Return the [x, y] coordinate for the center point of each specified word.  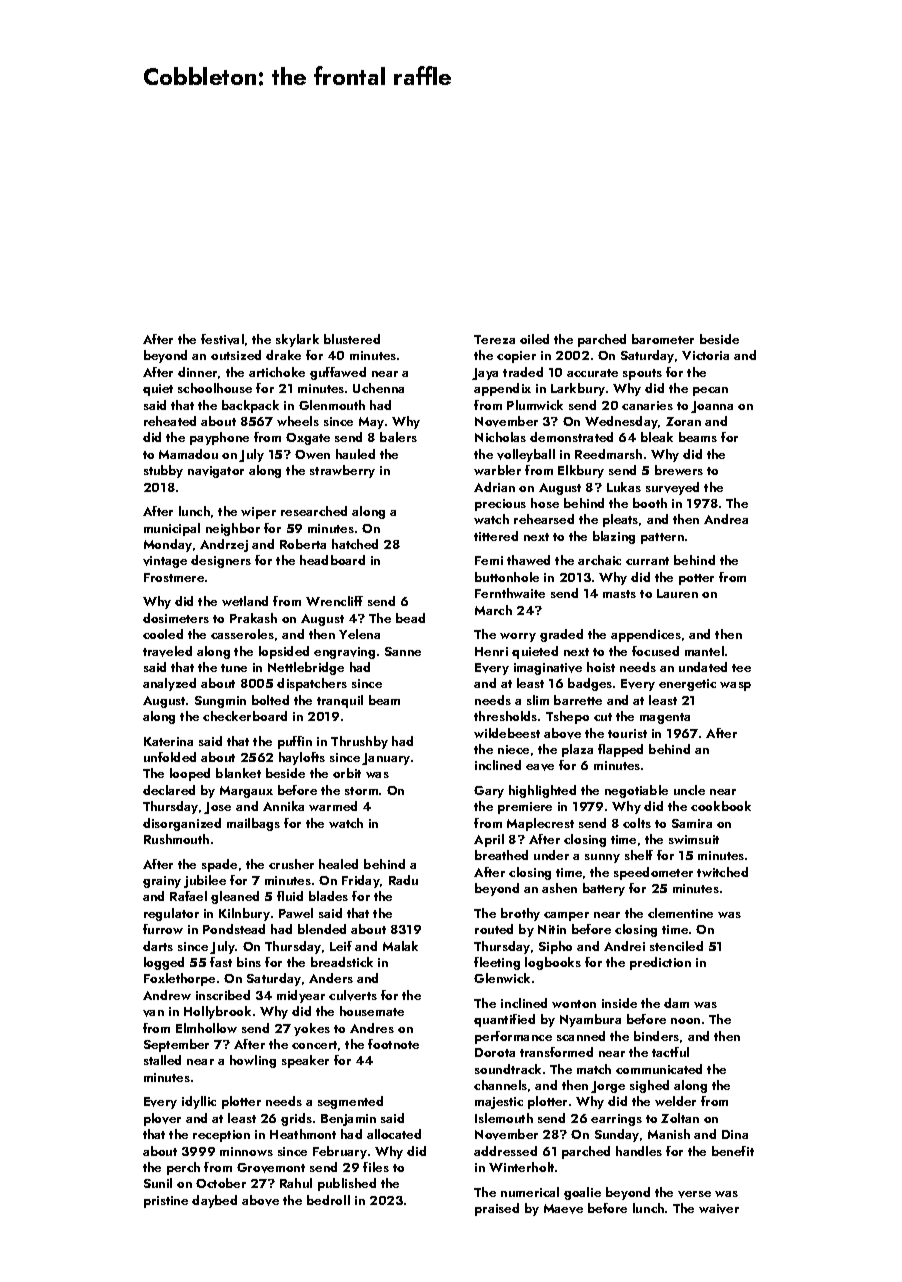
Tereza [494, 339]
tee [741, 668]
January [386, 759]
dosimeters [176, 618]
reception [221, 1136]
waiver [719, 1209]
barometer [663, 339]
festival [222, 339]
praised [497, 1209]
